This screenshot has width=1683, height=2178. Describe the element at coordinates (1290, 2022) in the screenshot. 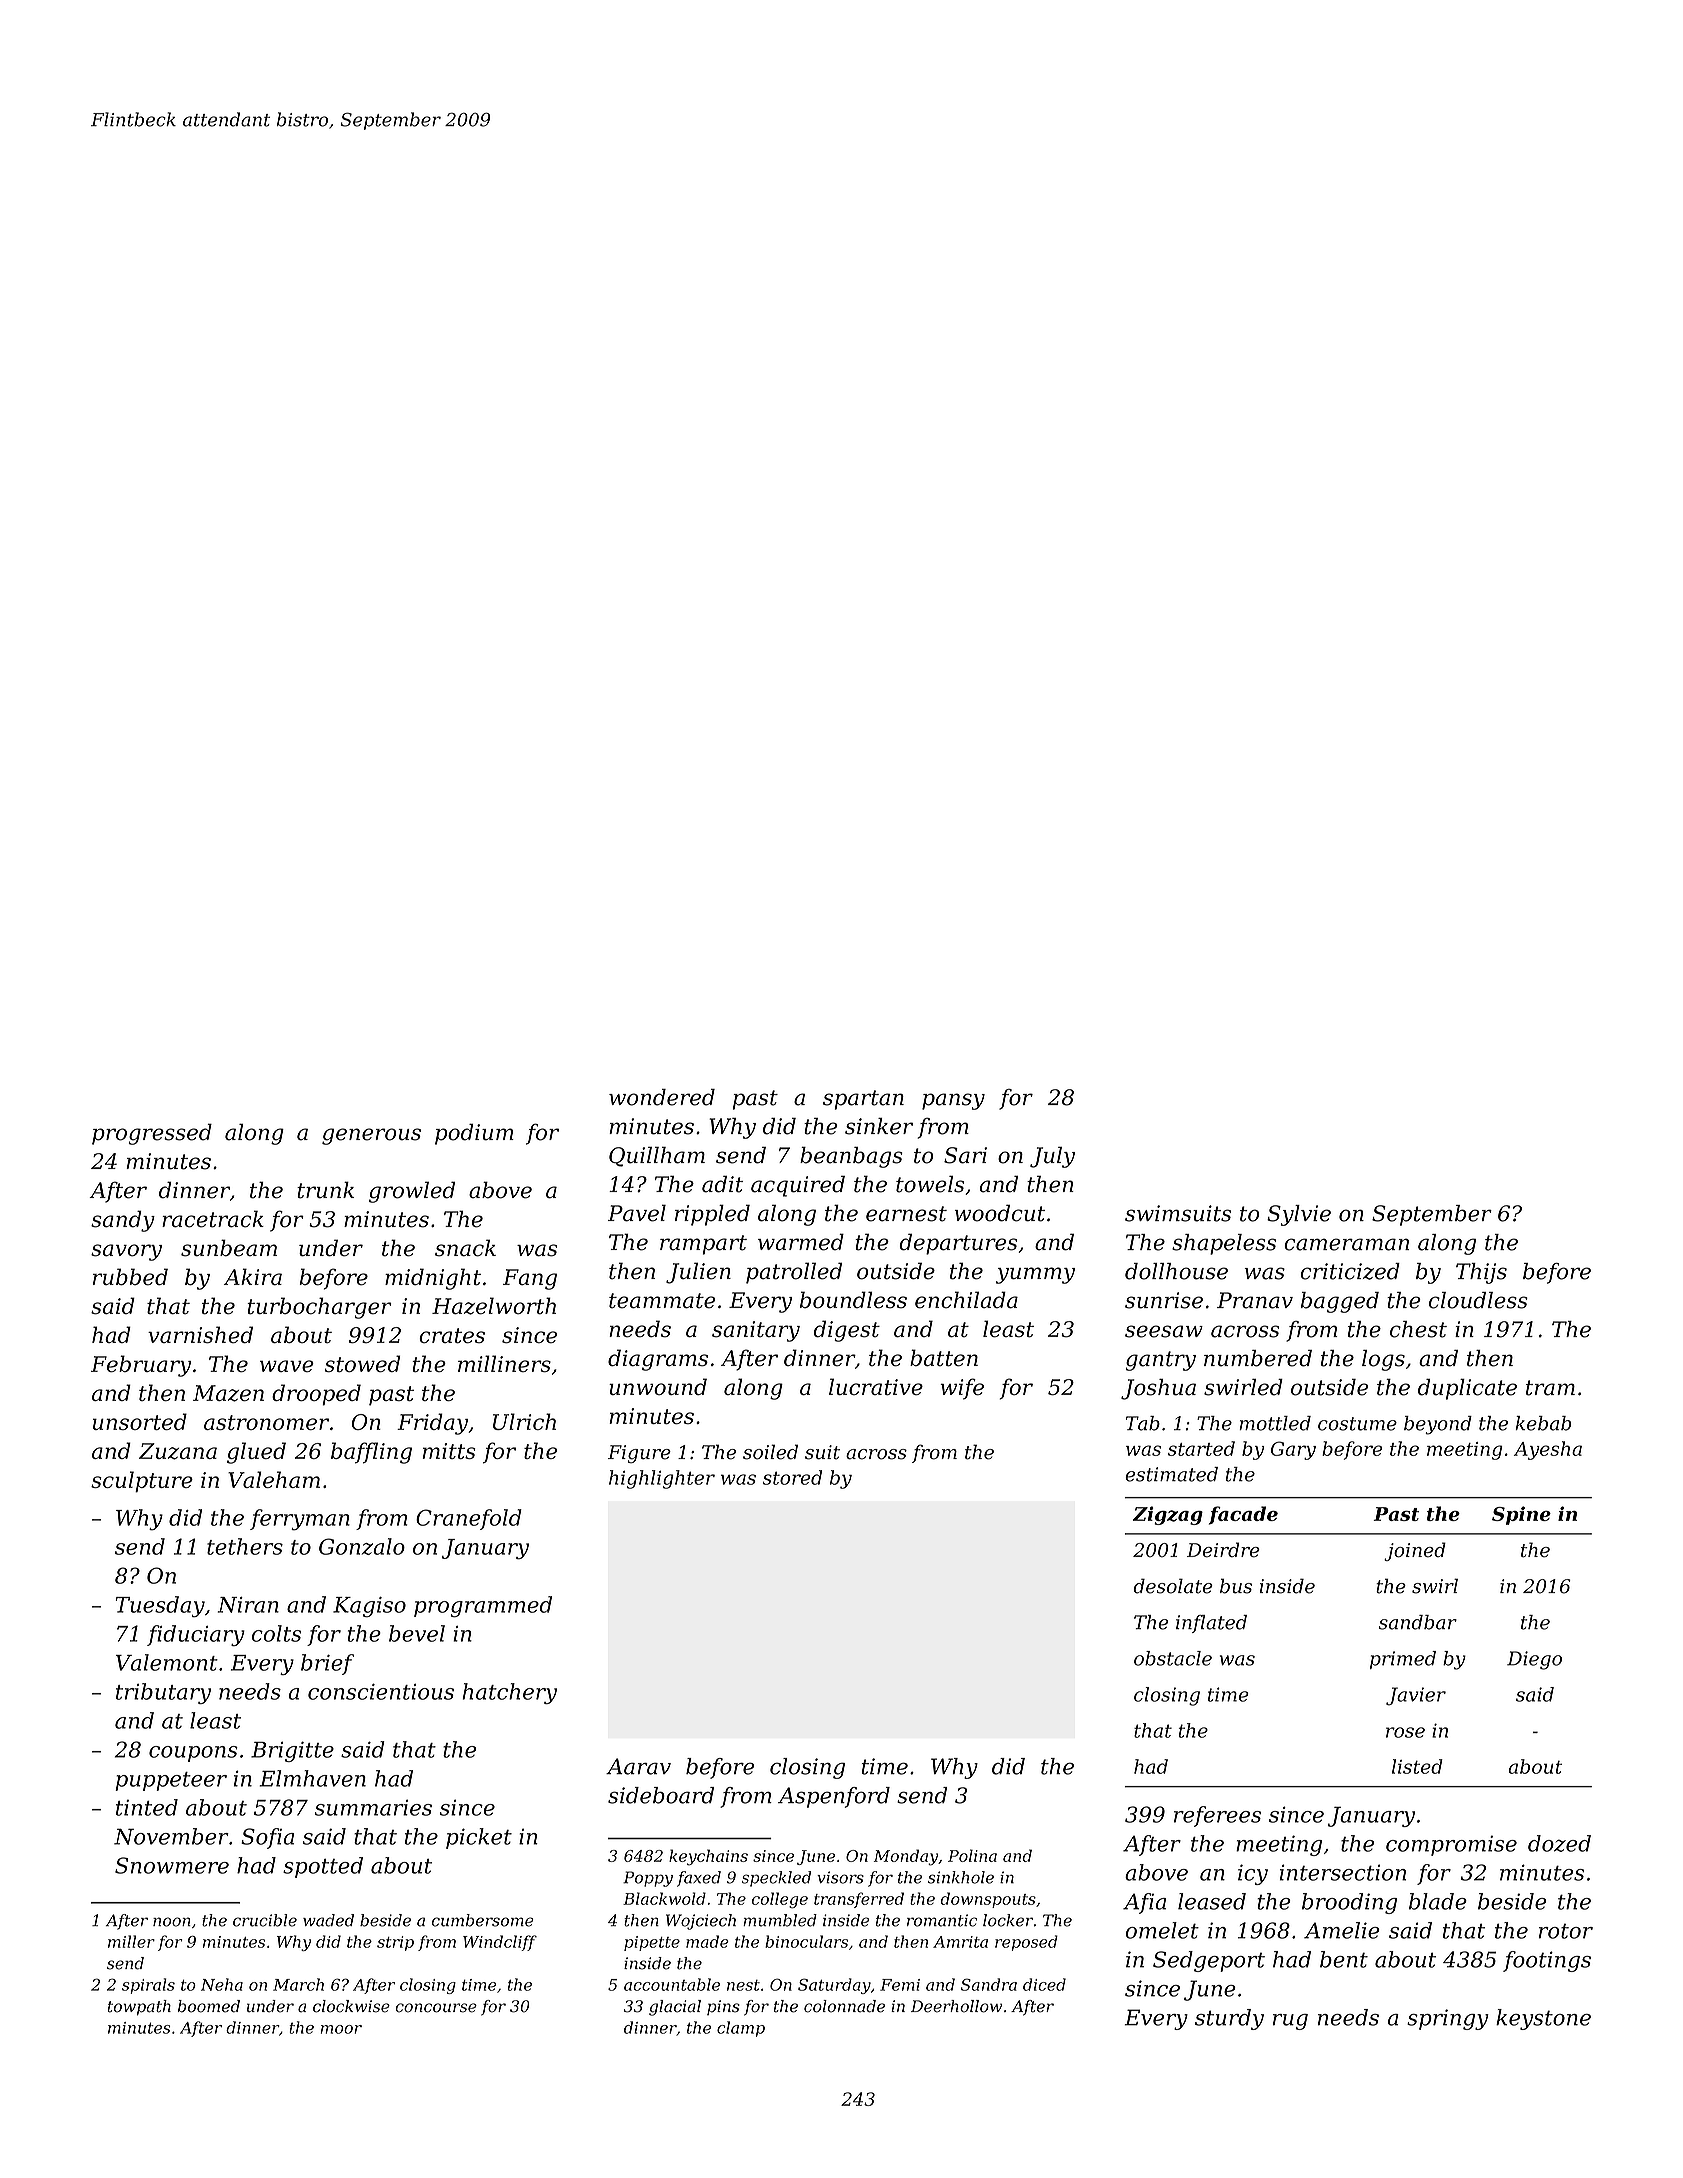

I see `rug` at that location.
